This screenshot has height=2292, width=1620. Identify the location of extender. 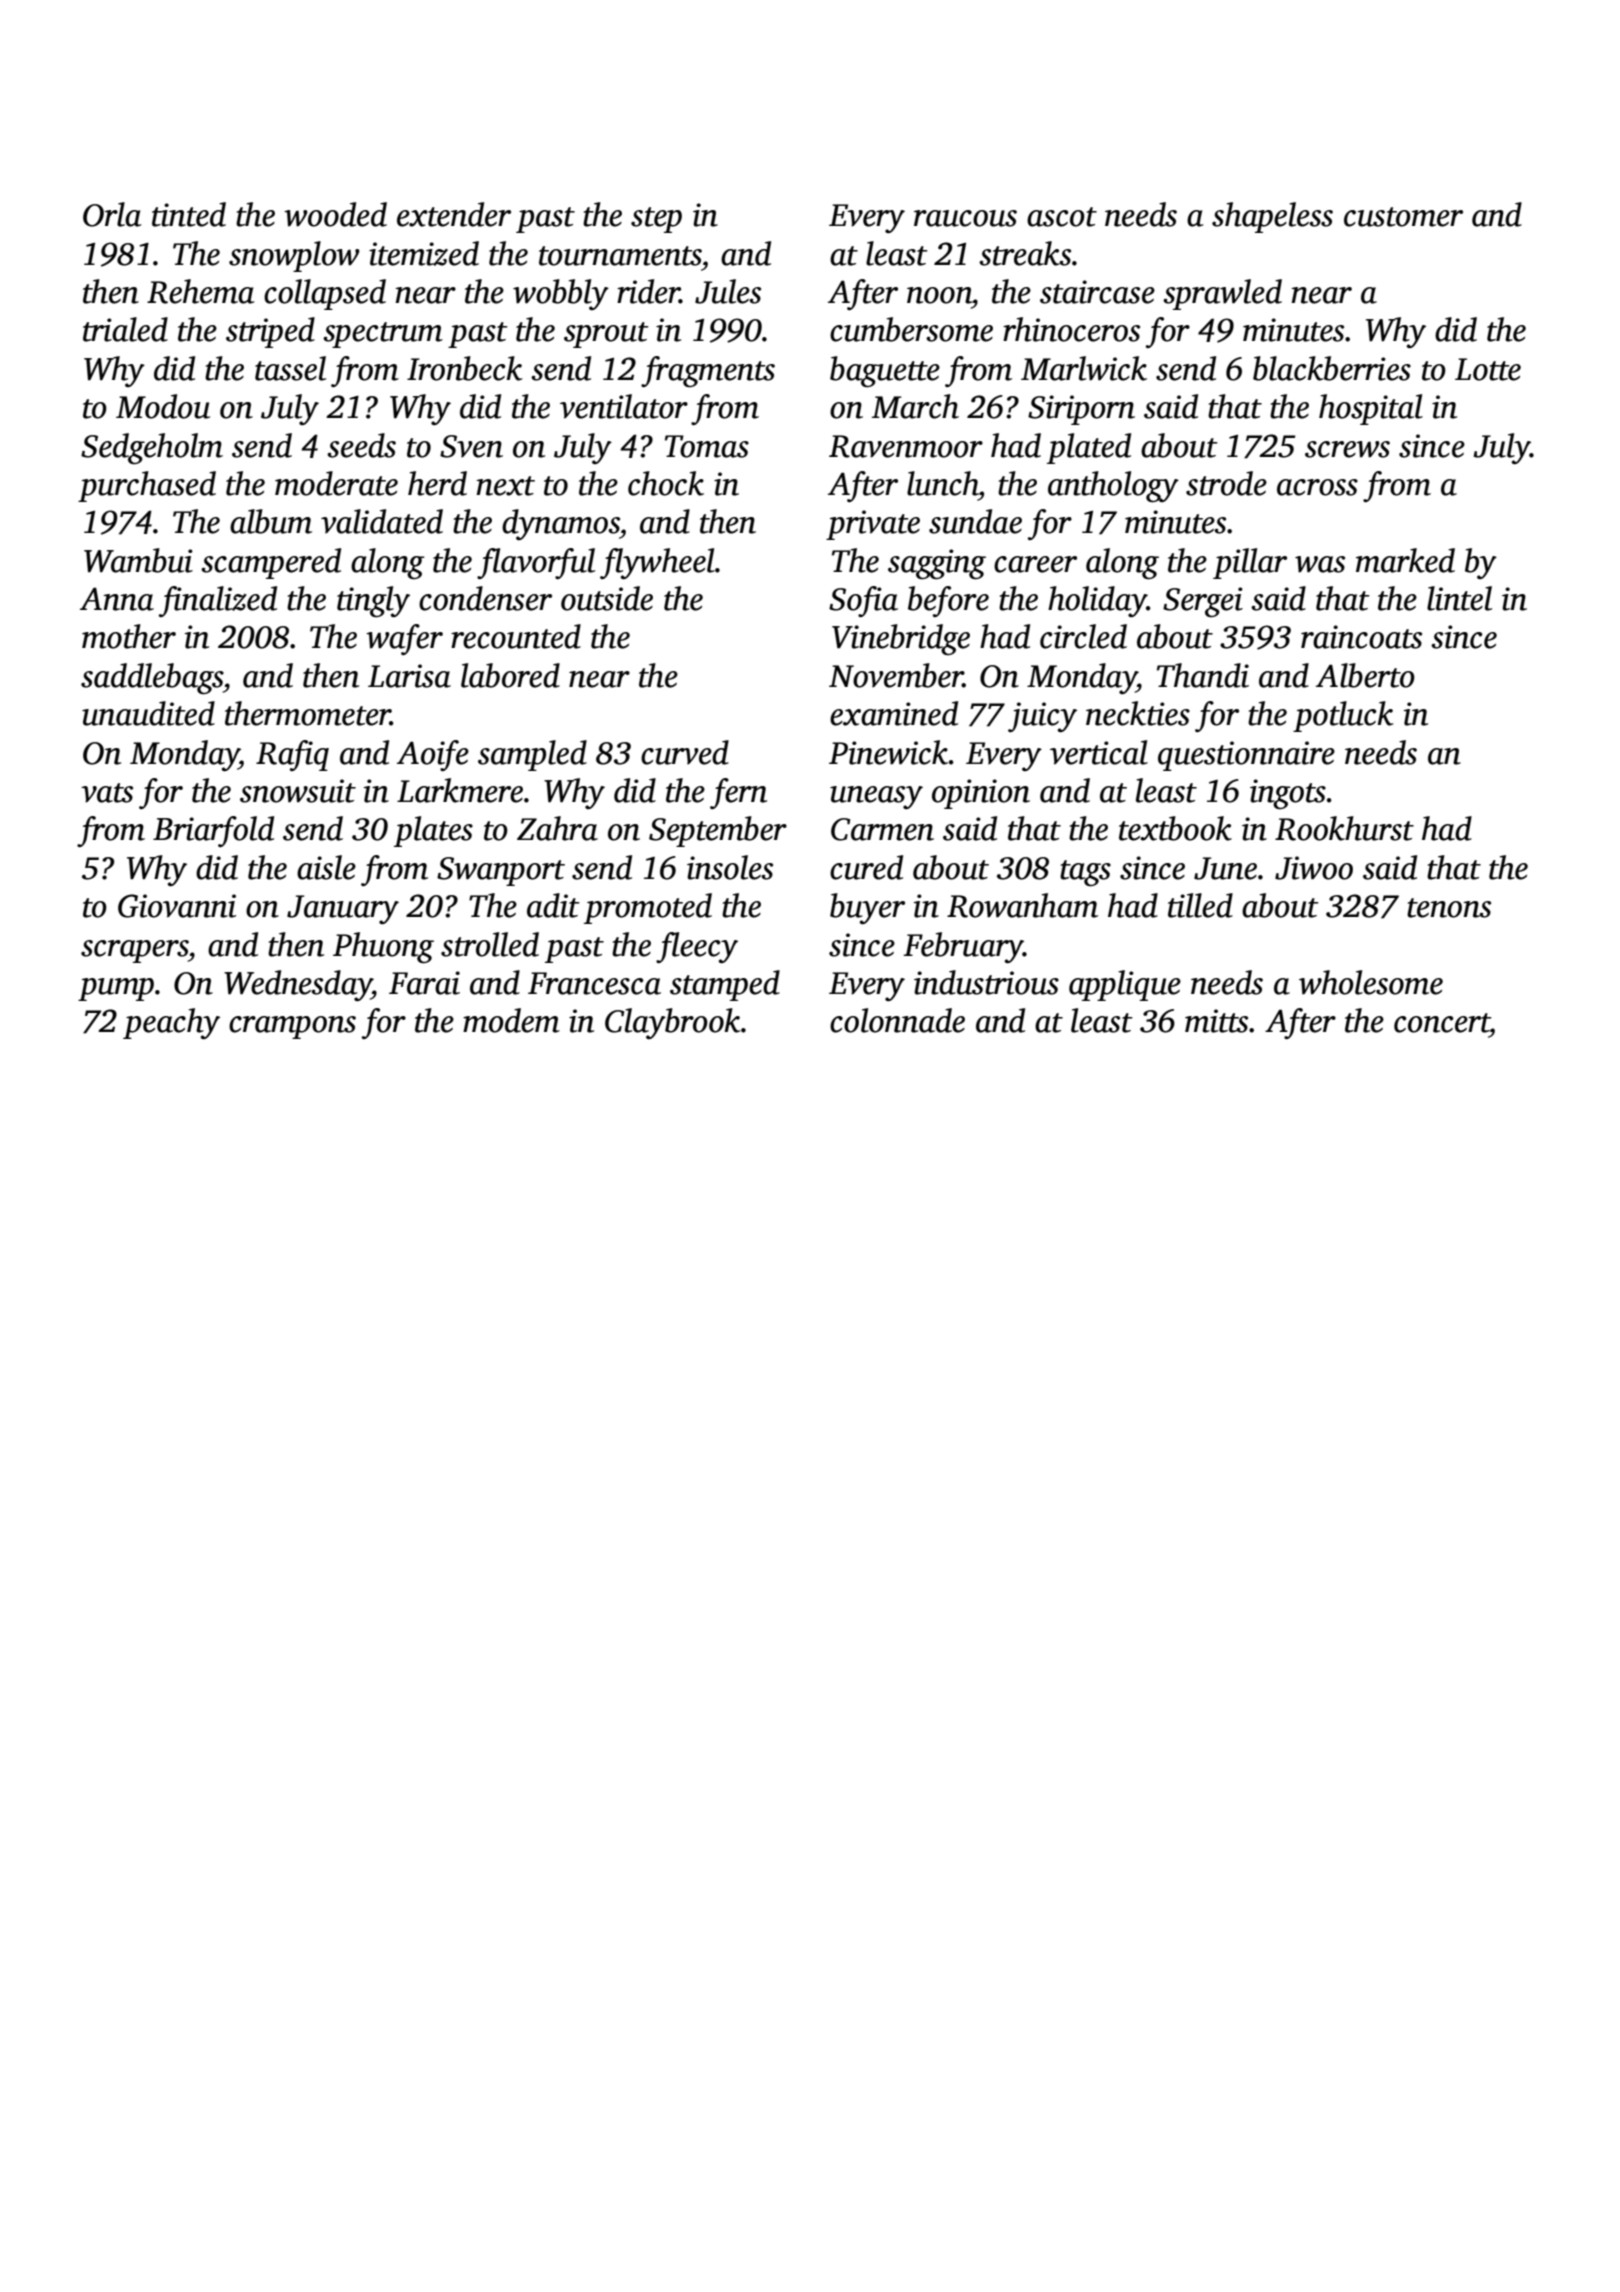
(454, 214).
